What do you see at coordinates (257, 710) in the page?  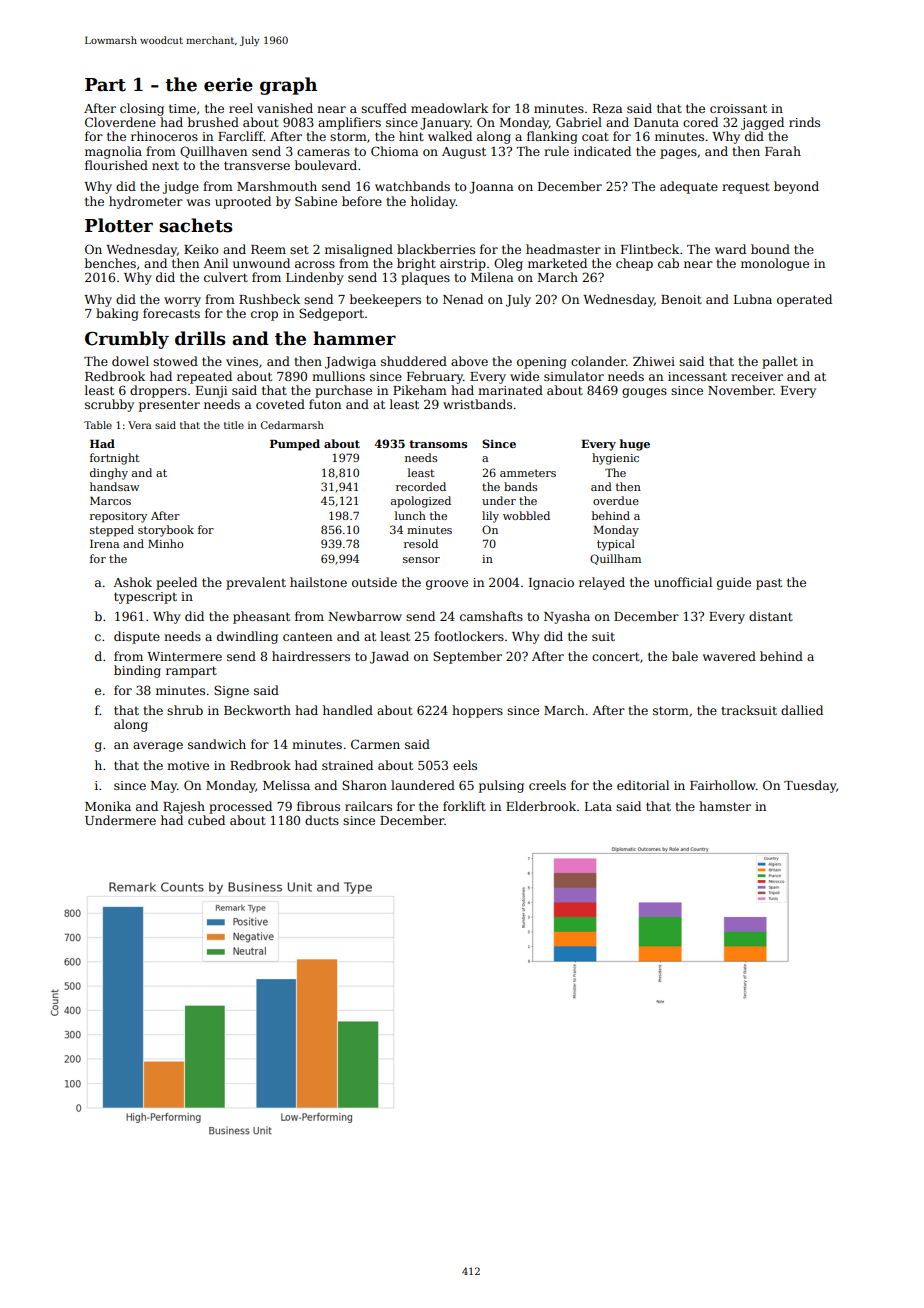 I see `Beckworth` at bounding box center [257, 710].
